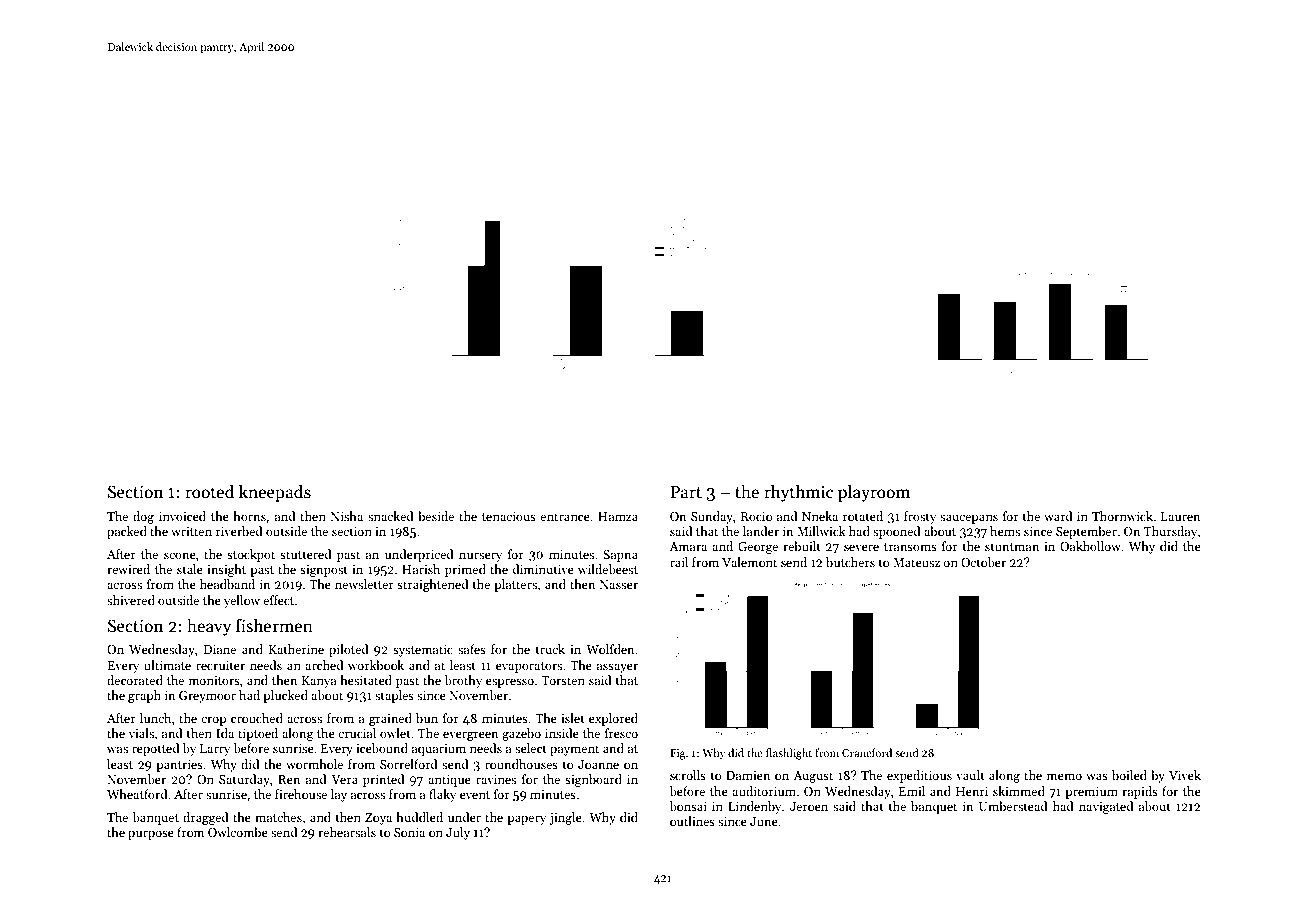  I want to click on Wolfden, so click(610, 649).
